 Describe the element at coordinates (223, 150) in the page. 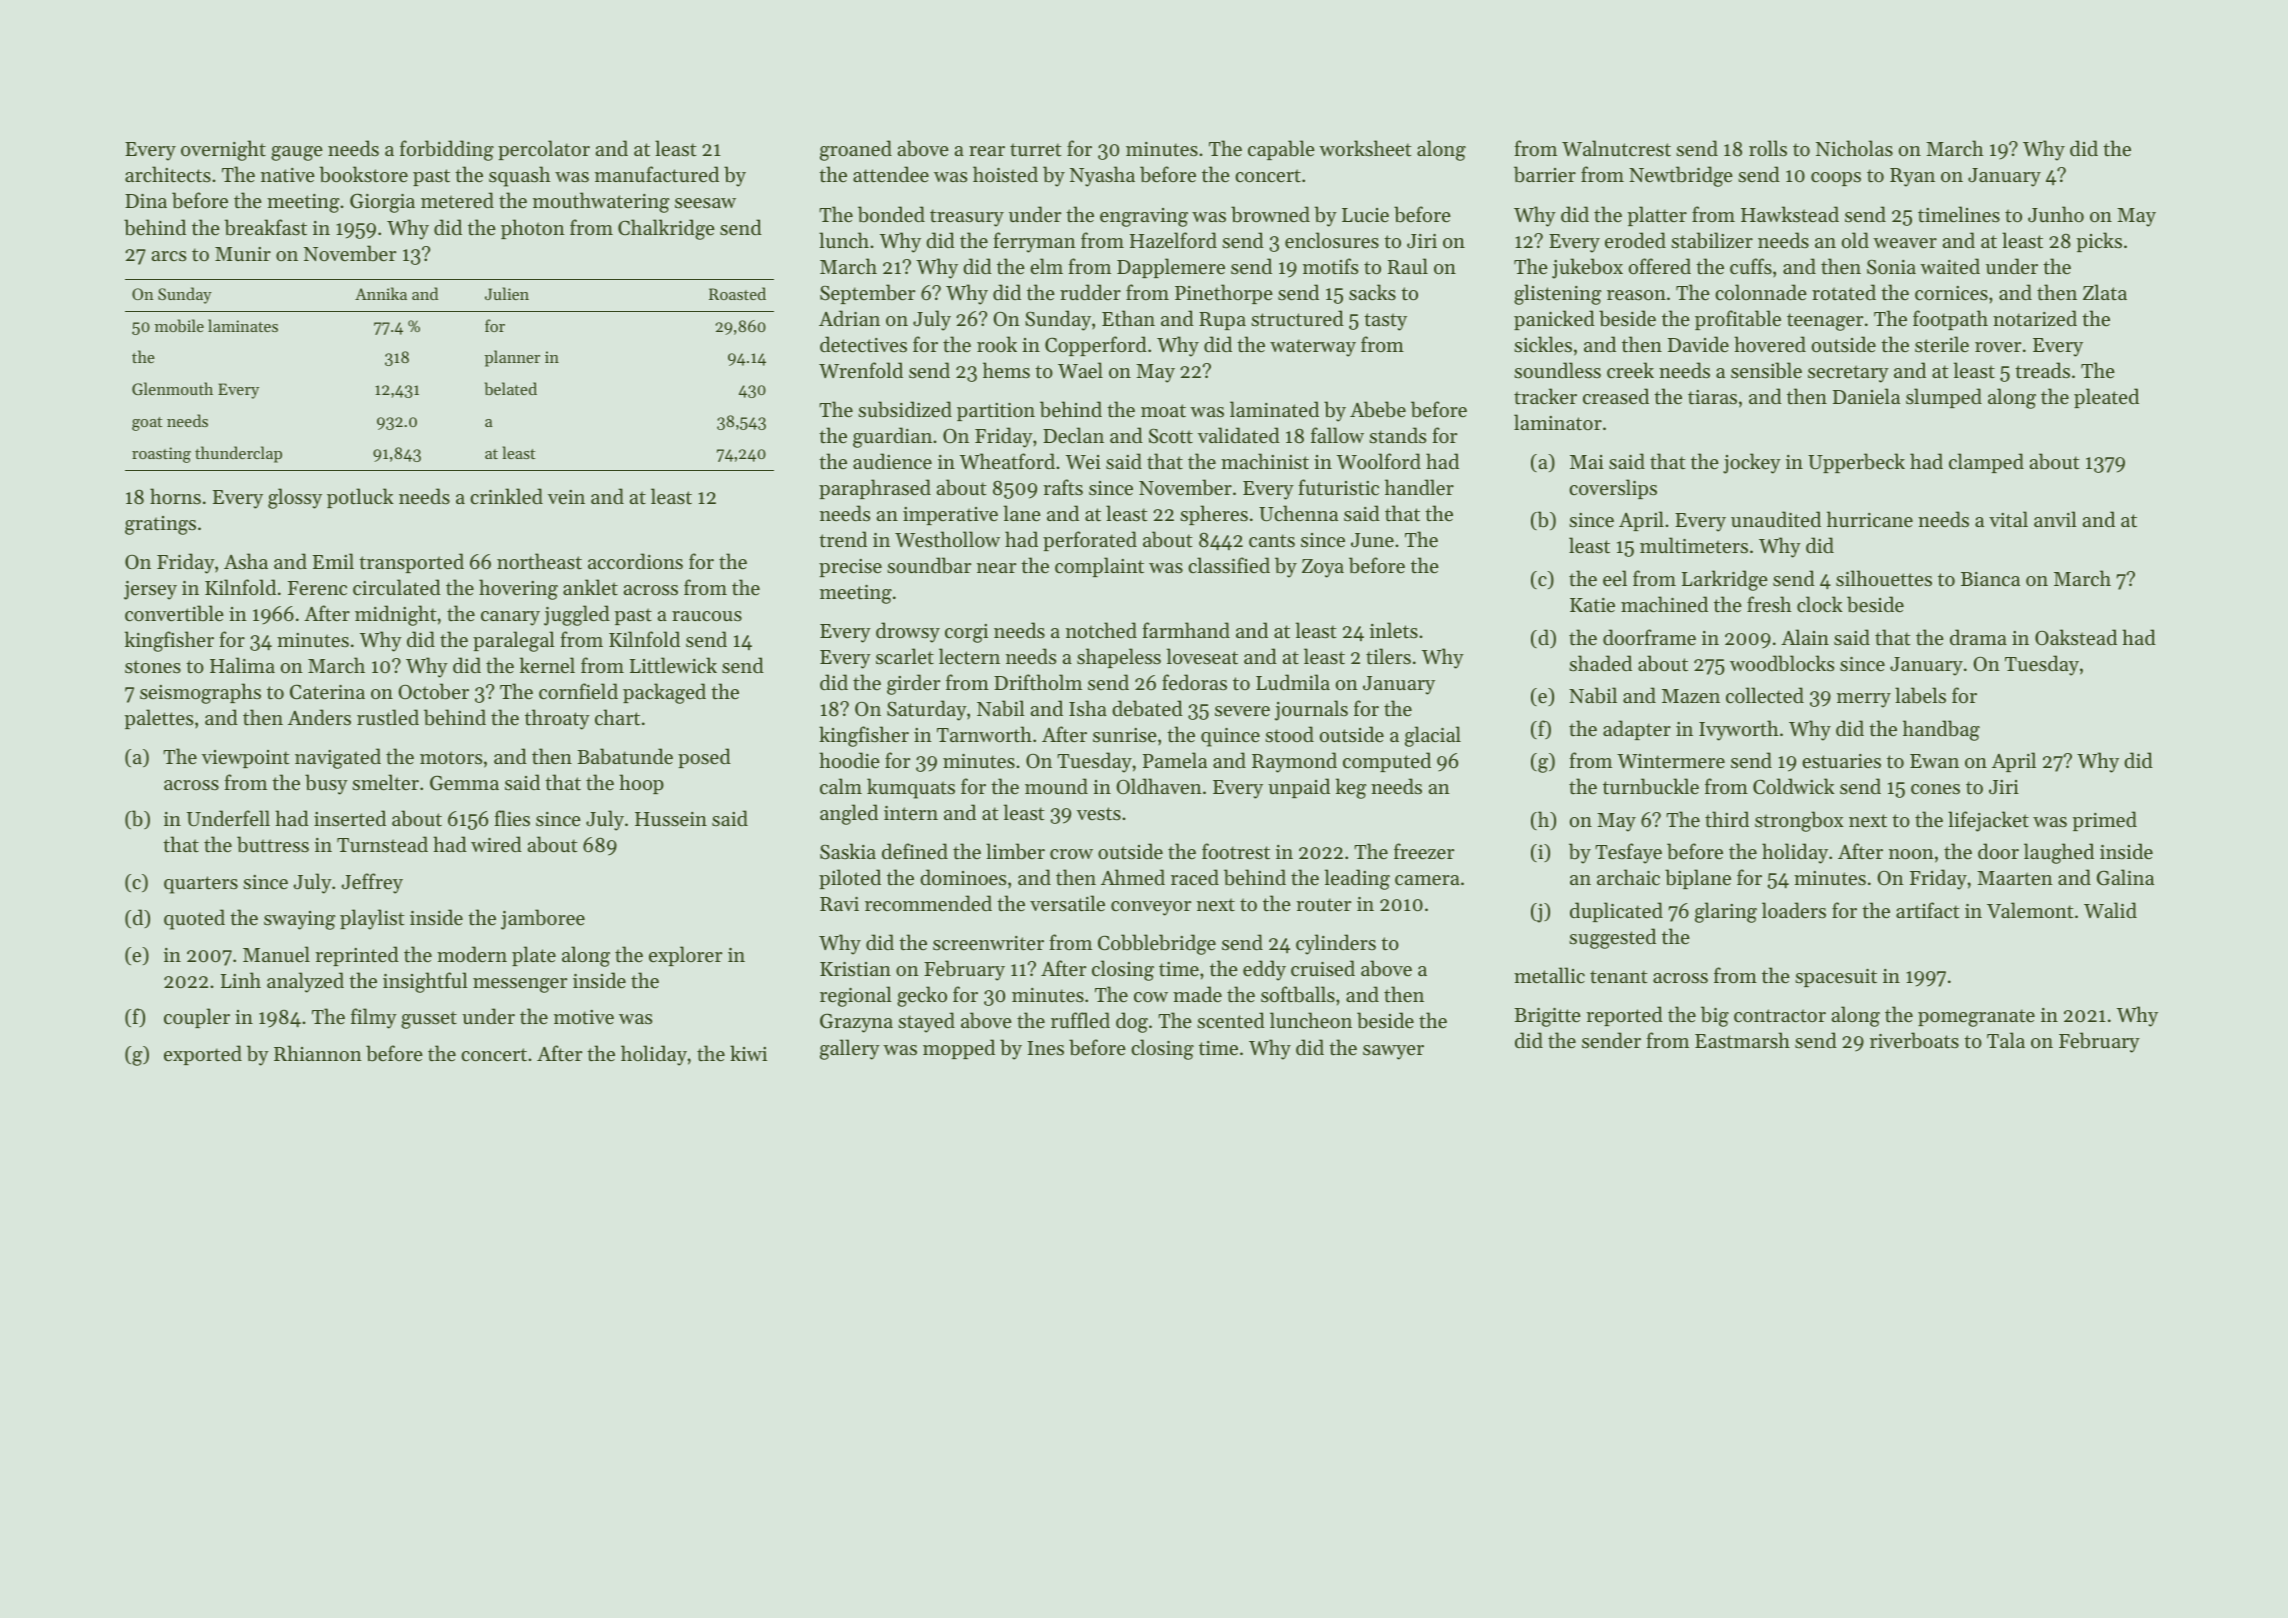

I see `overnight` at that location.
